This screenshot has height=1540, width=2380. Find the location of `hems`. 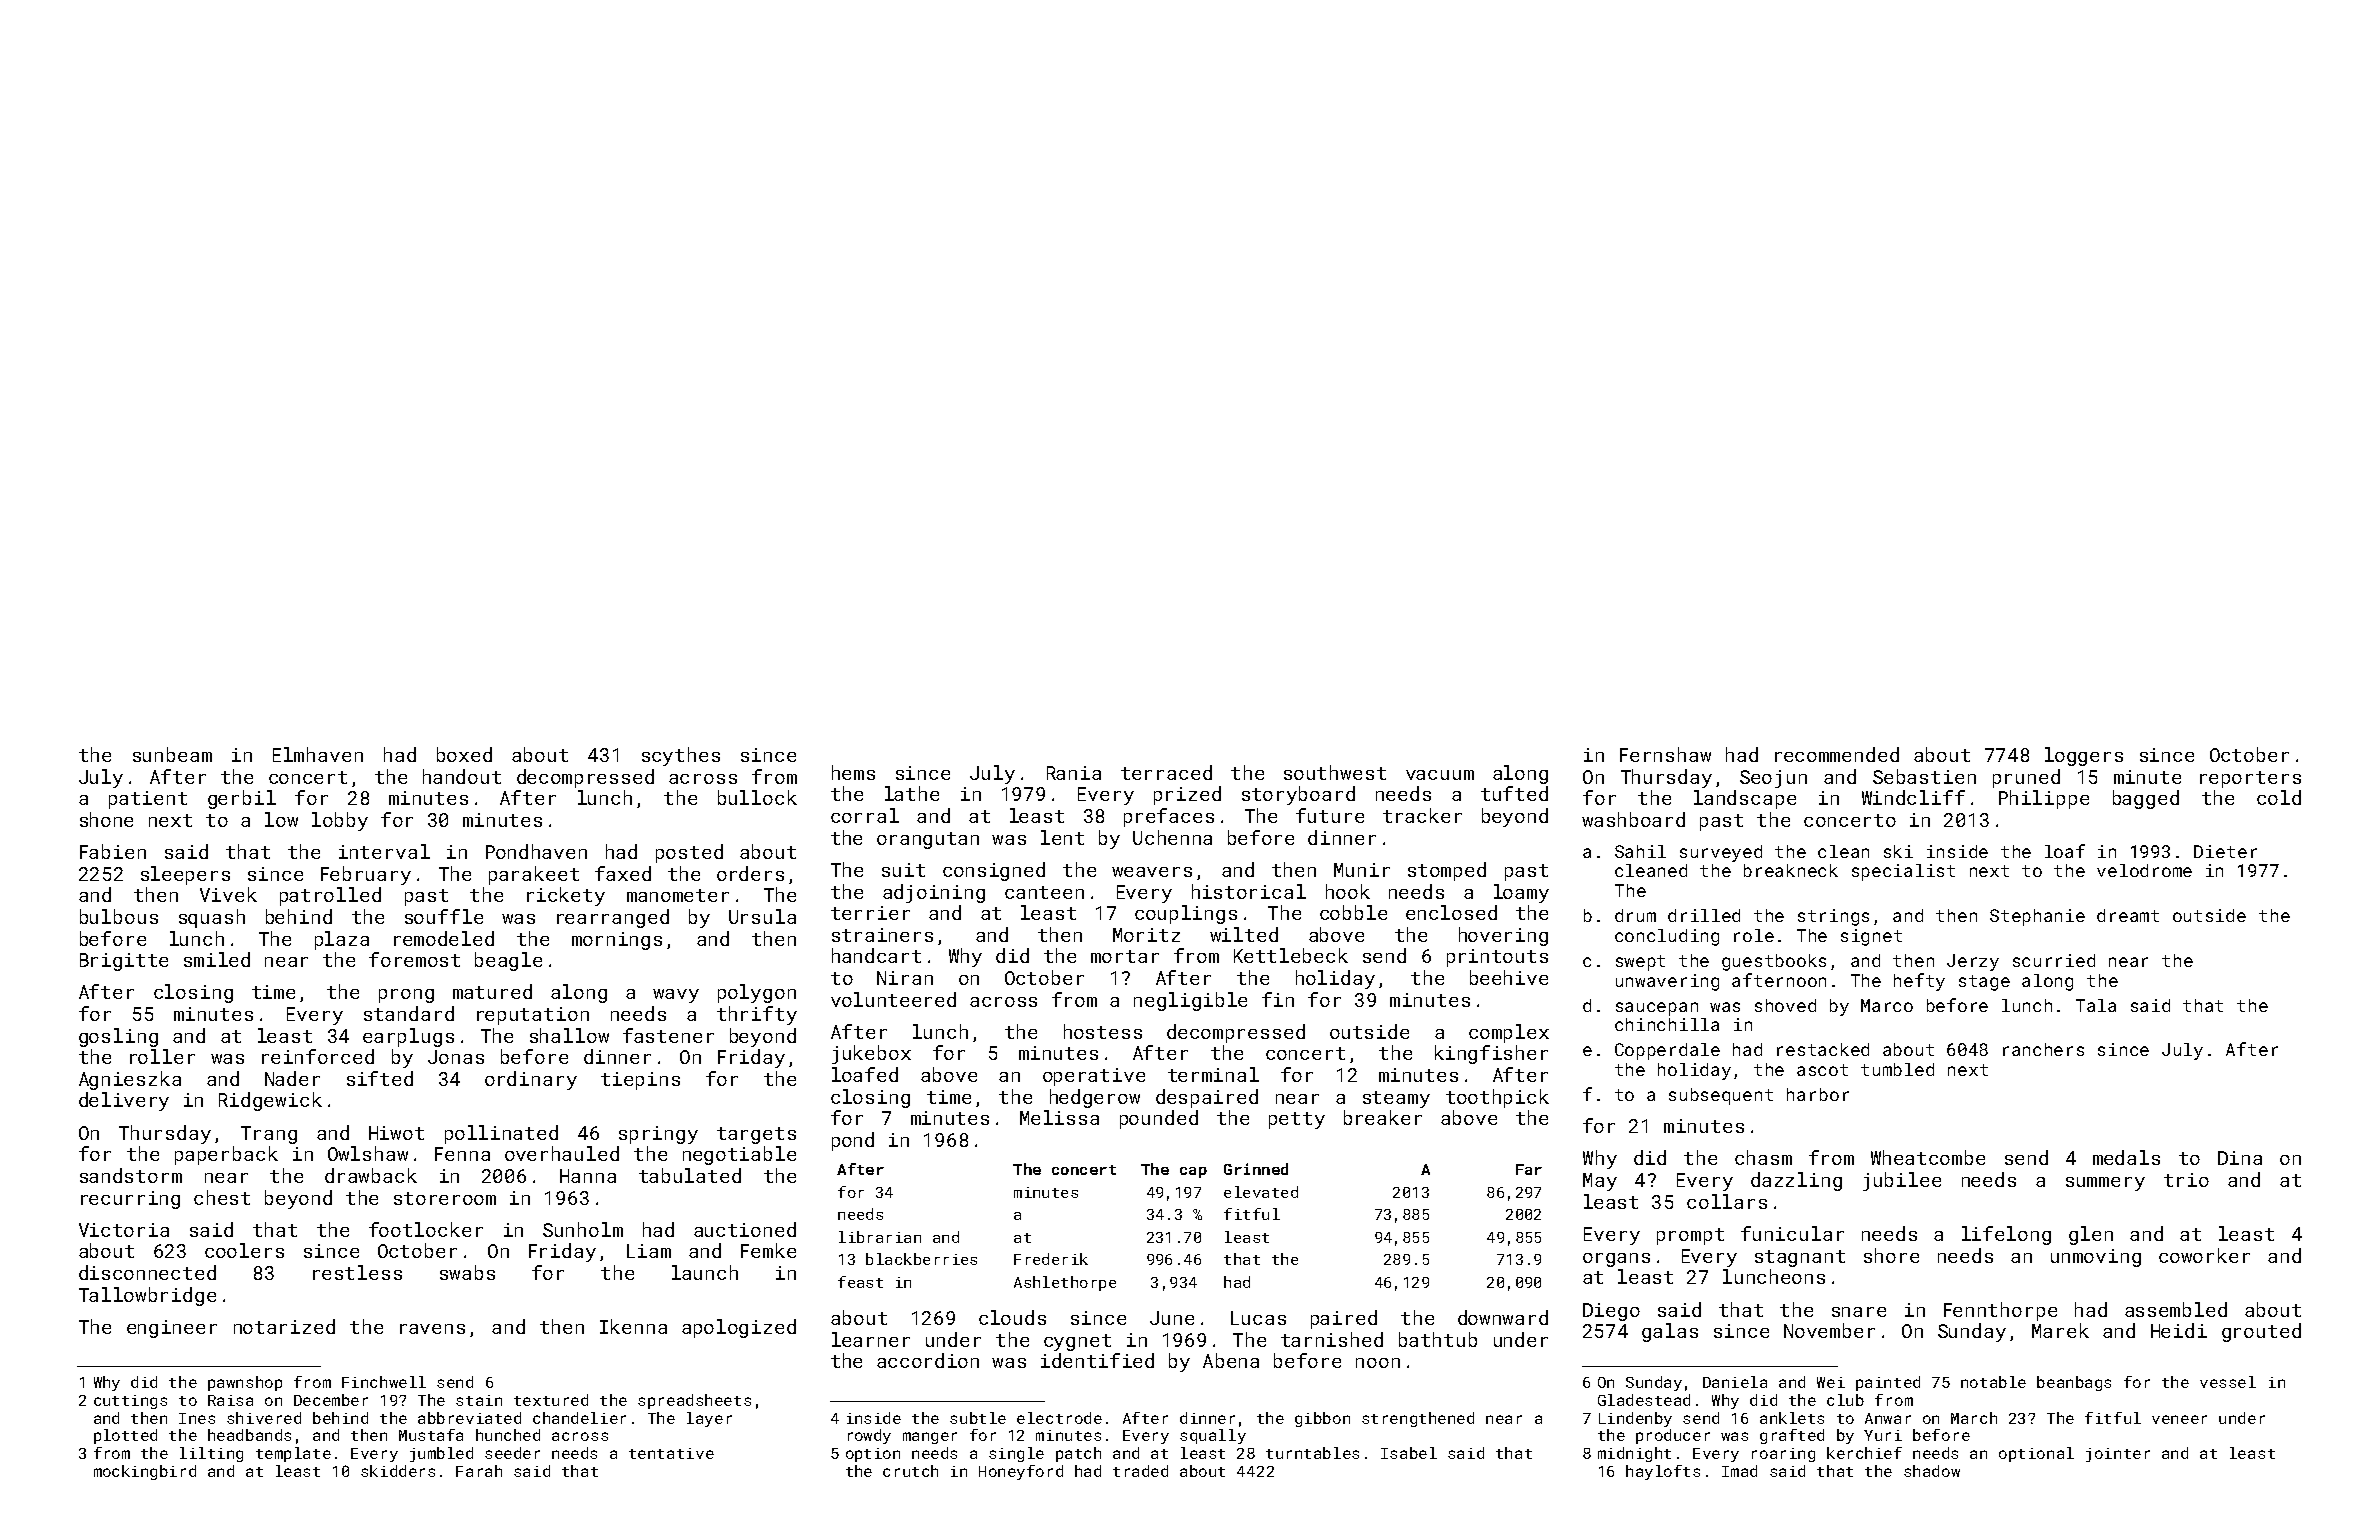

hems is located at coordinates (853, 772).
